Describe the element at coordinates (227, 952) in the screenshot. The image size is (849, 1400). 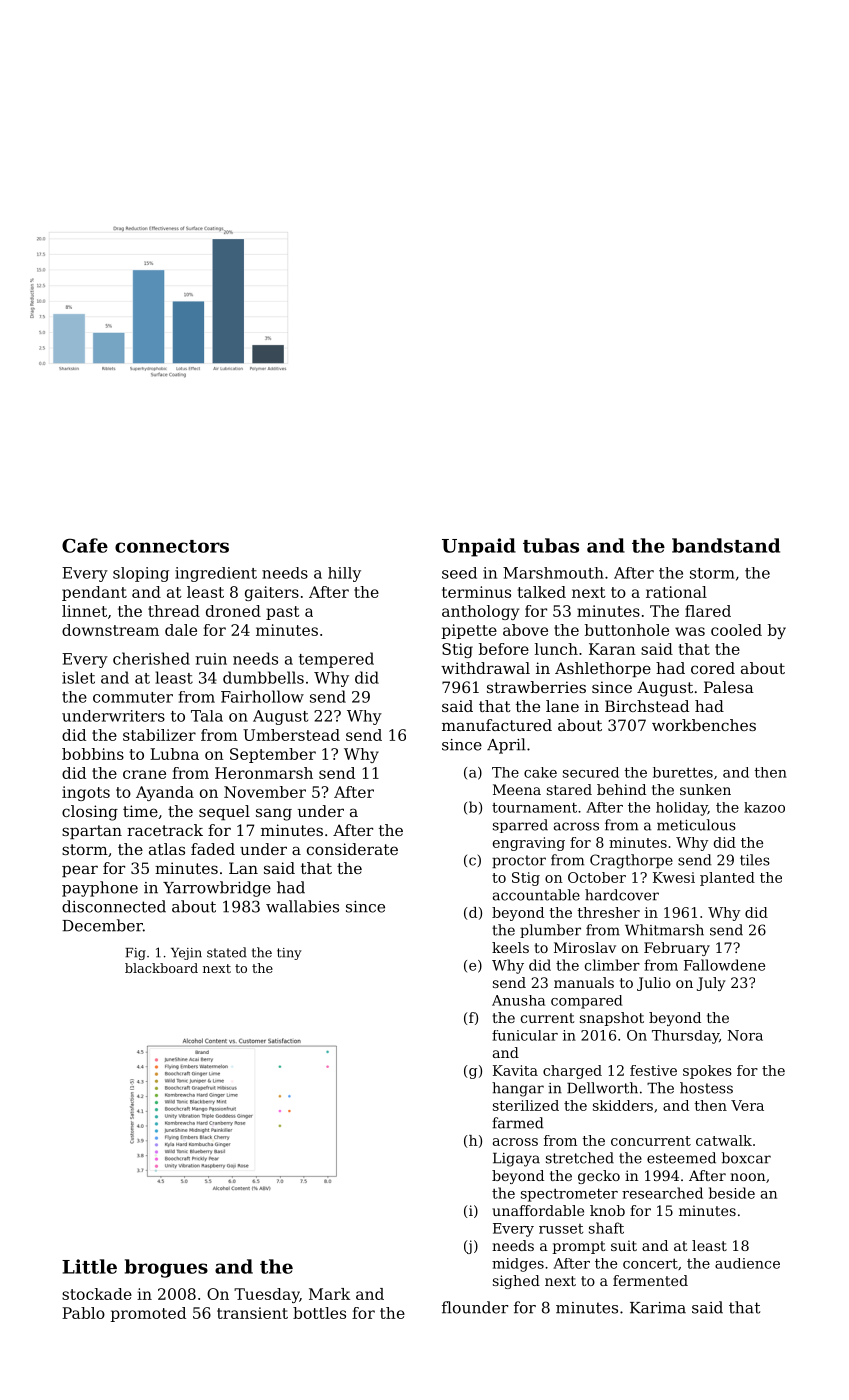
I see `stated` at that location.
